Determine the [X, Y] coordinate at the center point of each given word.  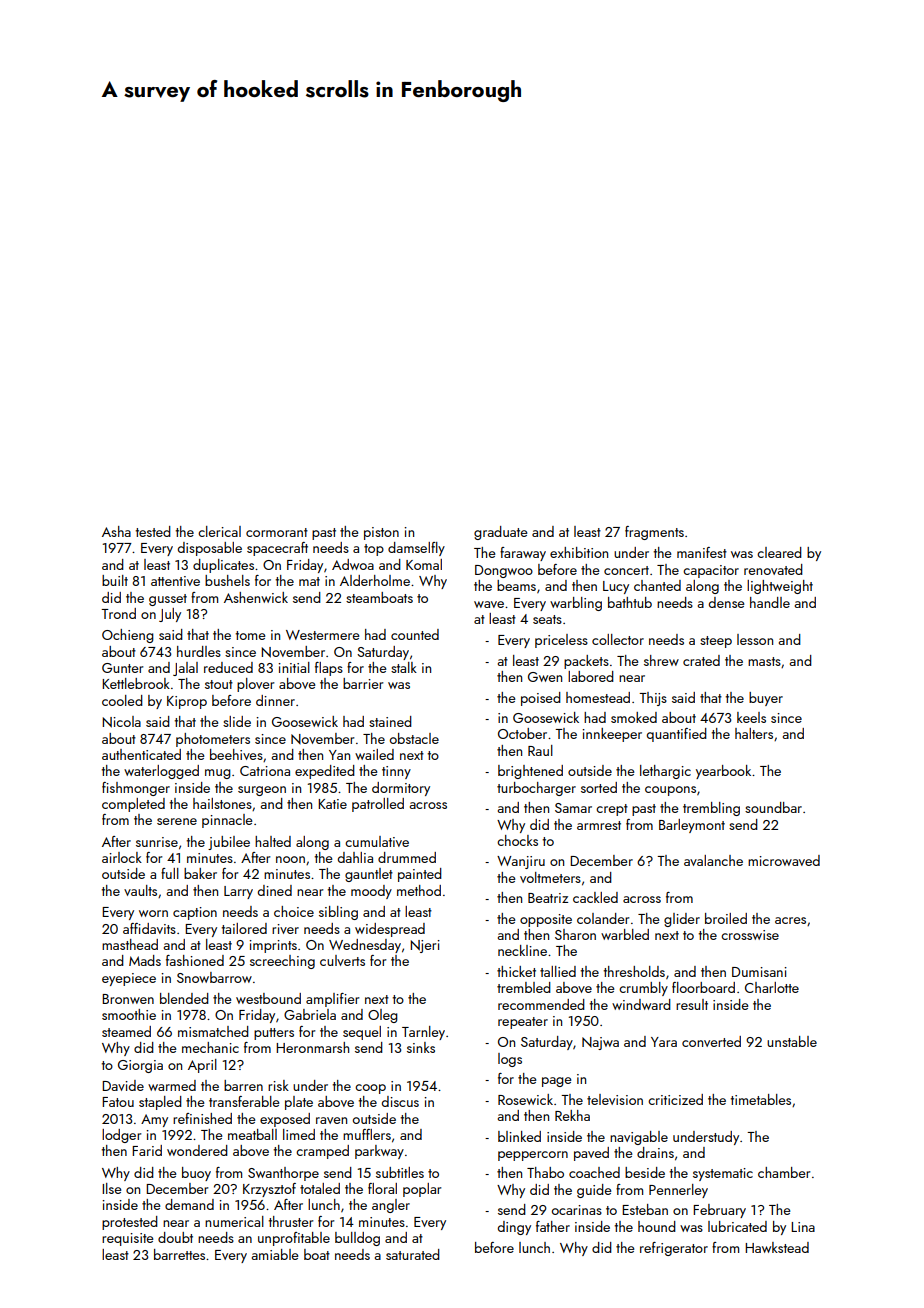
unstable [792, 1041]
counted [415, 634]
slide [237, 721]
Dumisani [759, 972]
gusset [168, 600]
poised [541, 699]
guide [594, 1191]
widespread [390, 930]
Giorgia [140, 1066]
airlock [122, 857]
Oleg [383, 1016]
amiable [275, 1254]
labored [591, 676]
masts [764, 661]
